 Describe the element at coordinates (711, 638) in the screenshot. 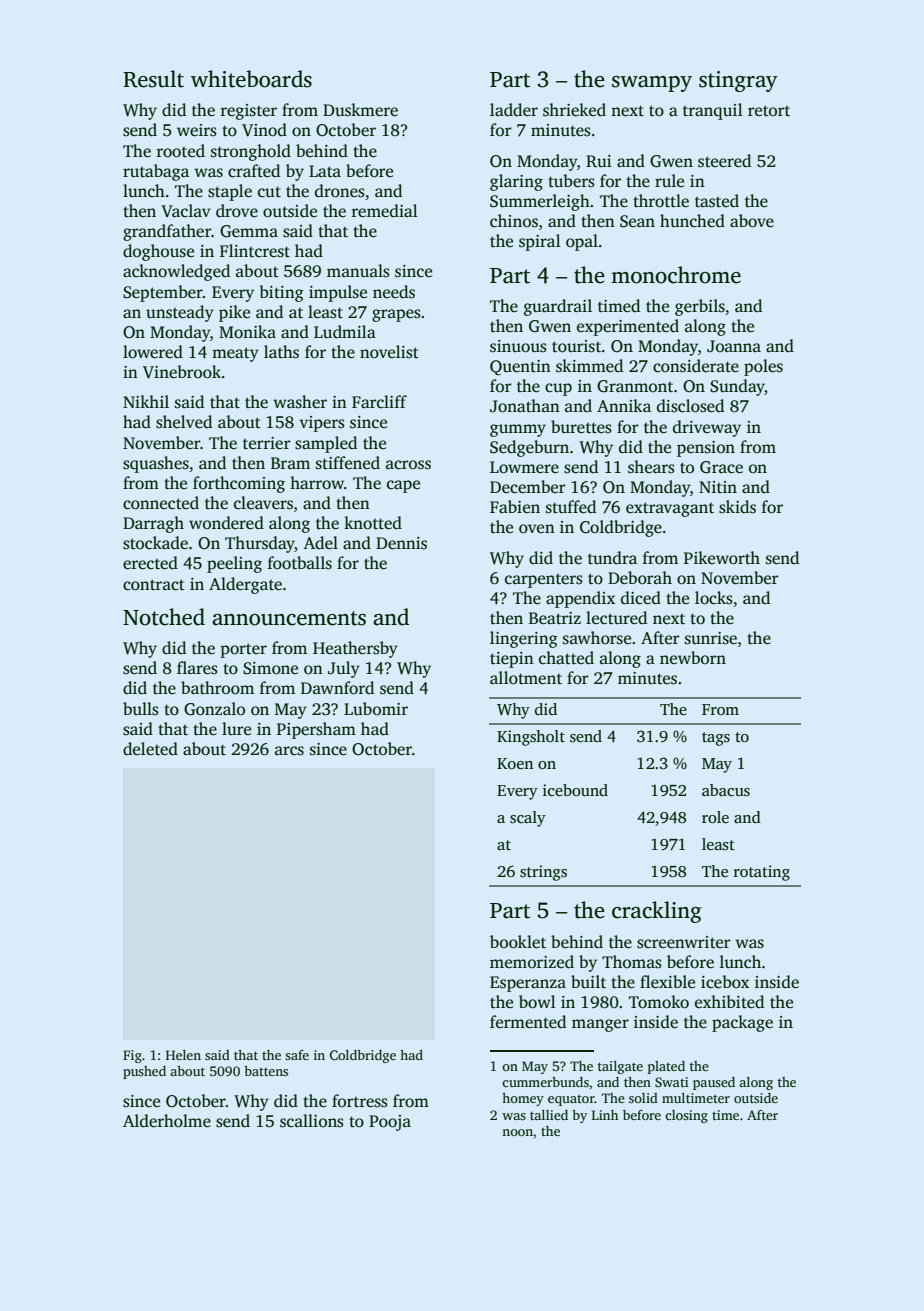

I see `sunrise` at that location.
